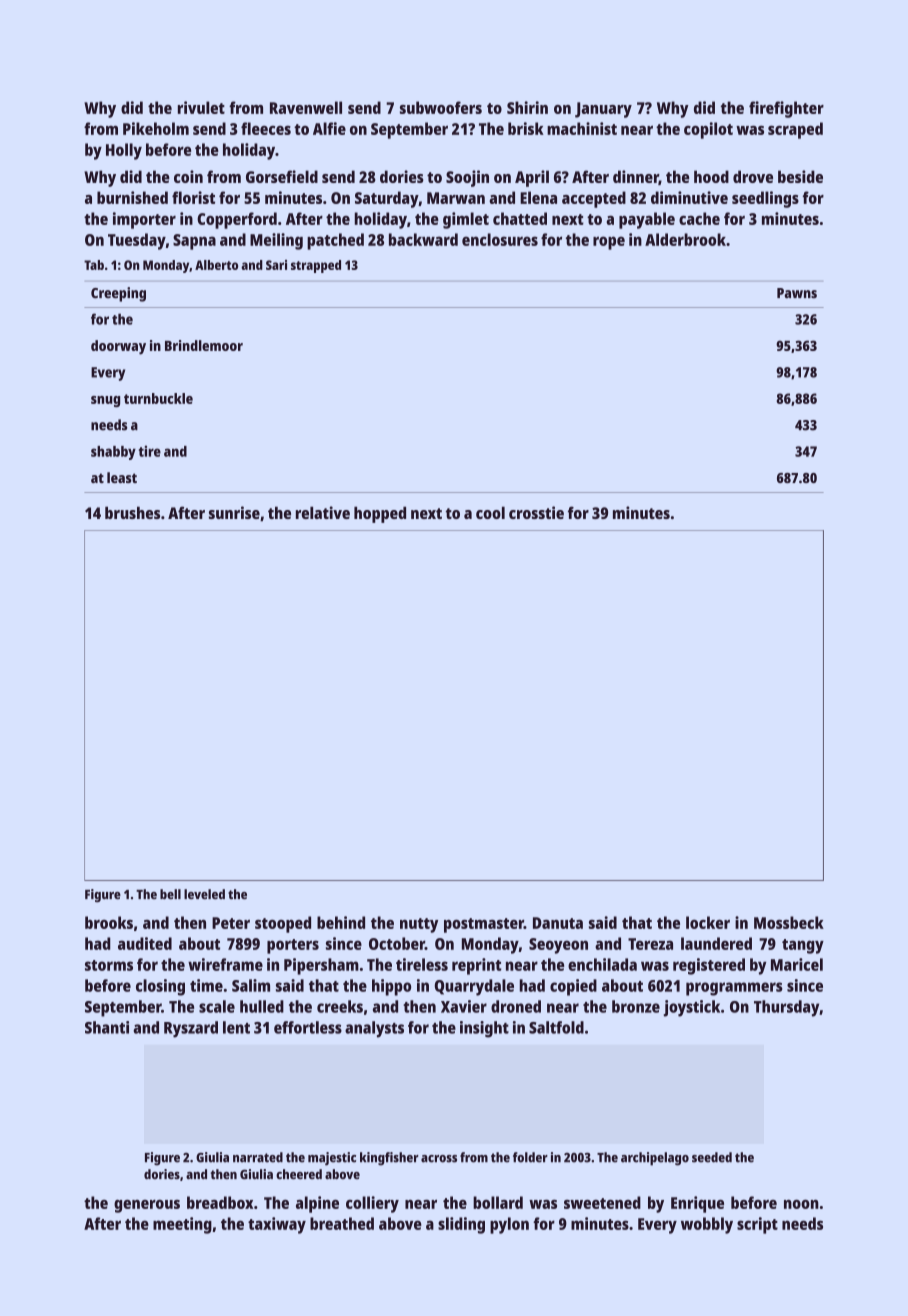 The height and width of the screenshot is (1316, 908). Describe the element at coordinates (558, 923) in the screenshot. I see `Danuta` at that location.
